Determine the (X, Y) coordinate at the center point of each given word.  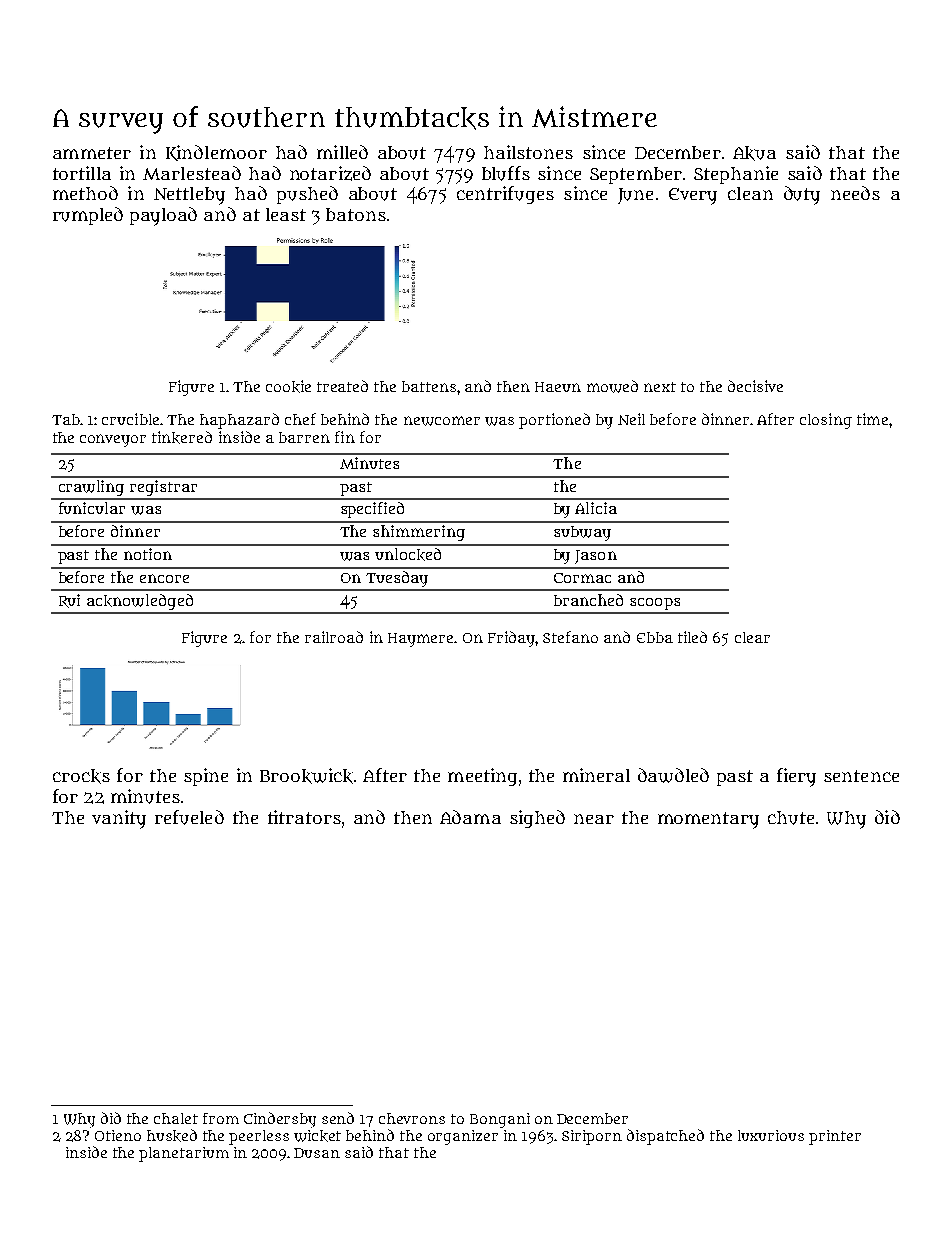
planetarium (184, 1154)
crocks (81, 776)
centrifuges (505, 195)
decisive (755, 386)
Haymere (420, 640)
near (594, 819)
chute (791, 818)
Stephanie (736, 175)
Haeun (558, 387)
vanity (119, 819)
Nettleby (189, 196)
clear (752, 637)
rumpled (88, 216)
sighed (537, 819)
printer (835, 1137)
